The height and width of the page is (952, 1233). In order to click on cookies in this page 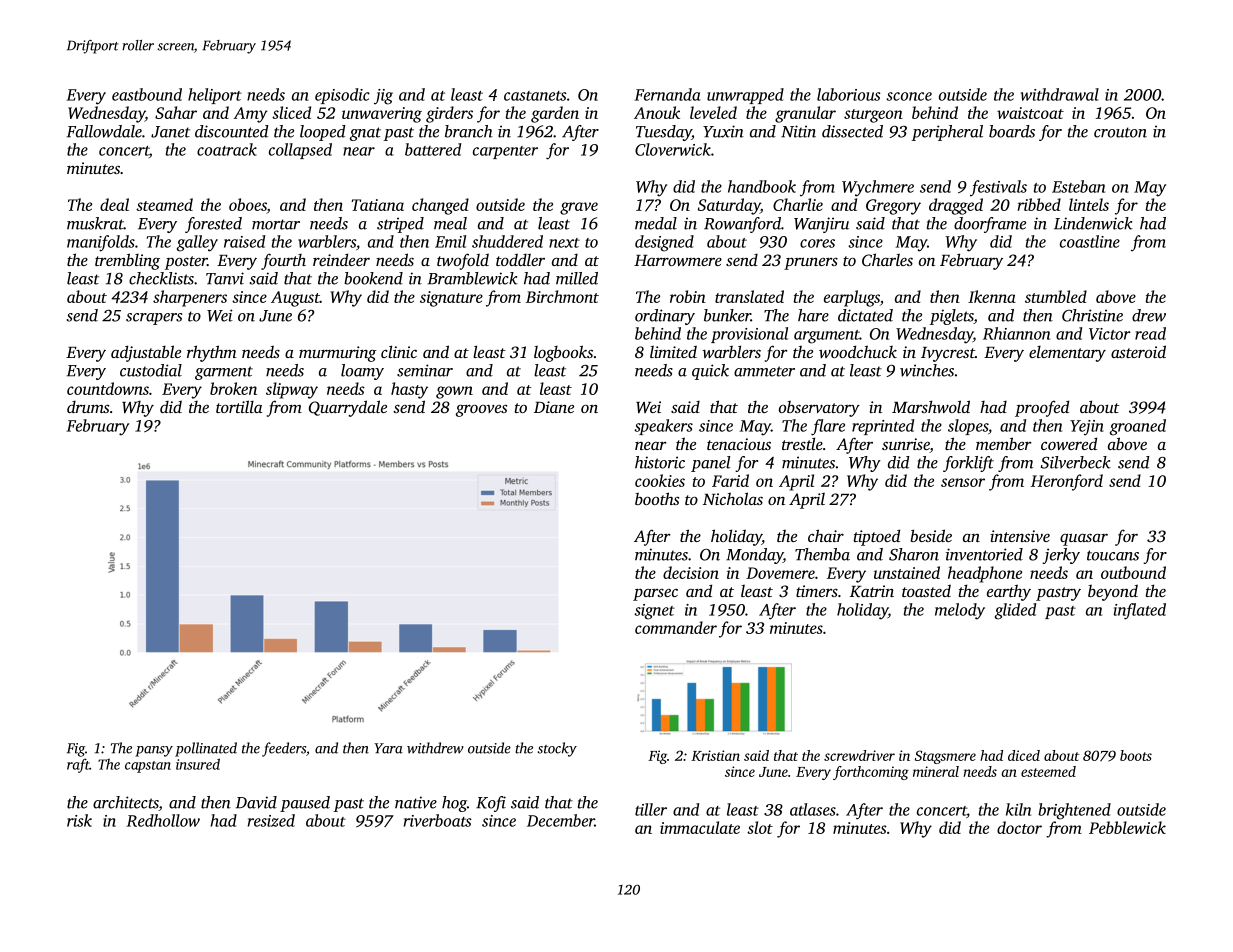, I will do `click(660, 480)`.
